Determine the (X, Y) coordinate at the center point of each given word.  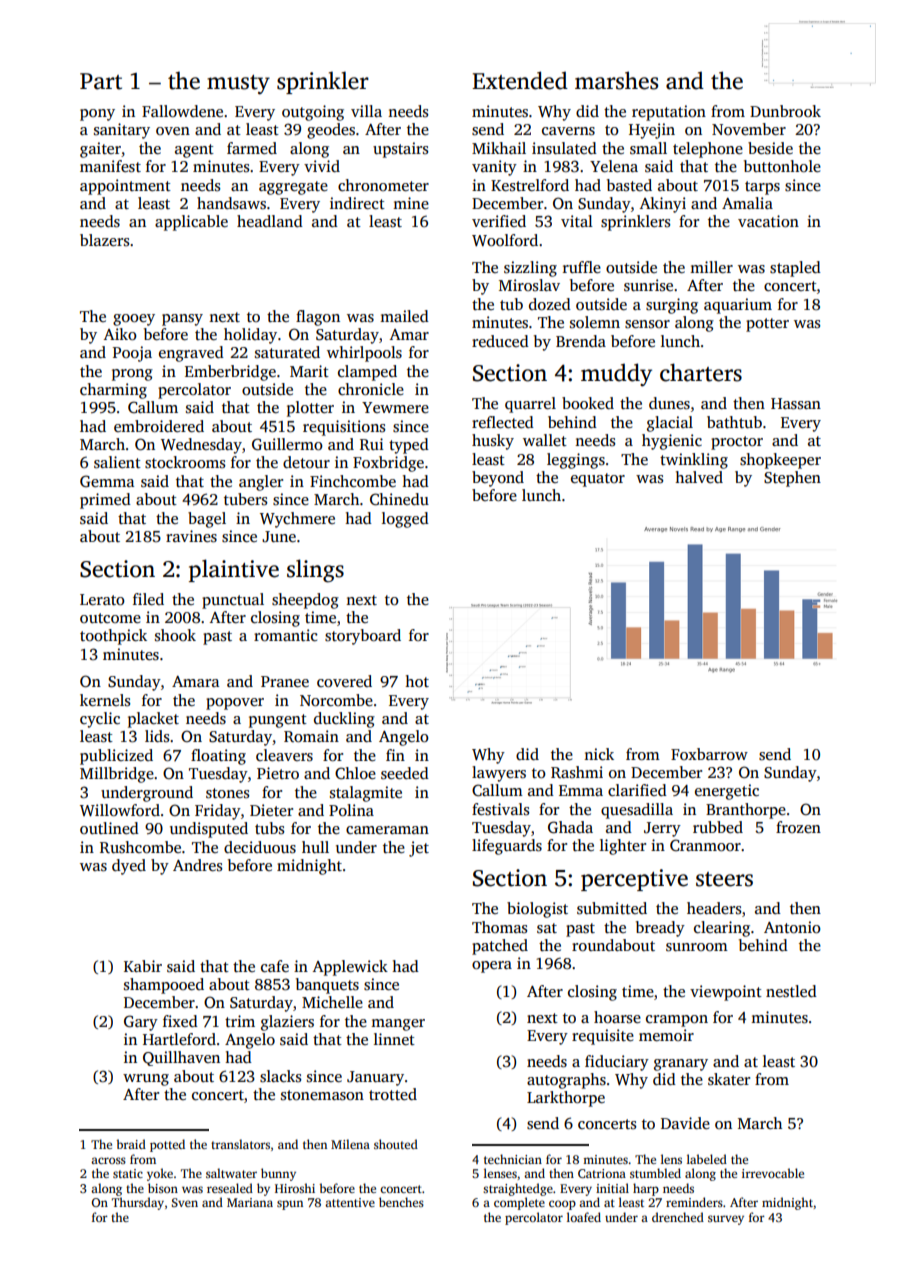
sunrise (648, 285)
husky (493, 442)
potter (767, 325)
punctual (233, 601)
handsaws (231, 203)
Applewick (350, 968)
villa (366, 111)
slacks (280, 1076)
